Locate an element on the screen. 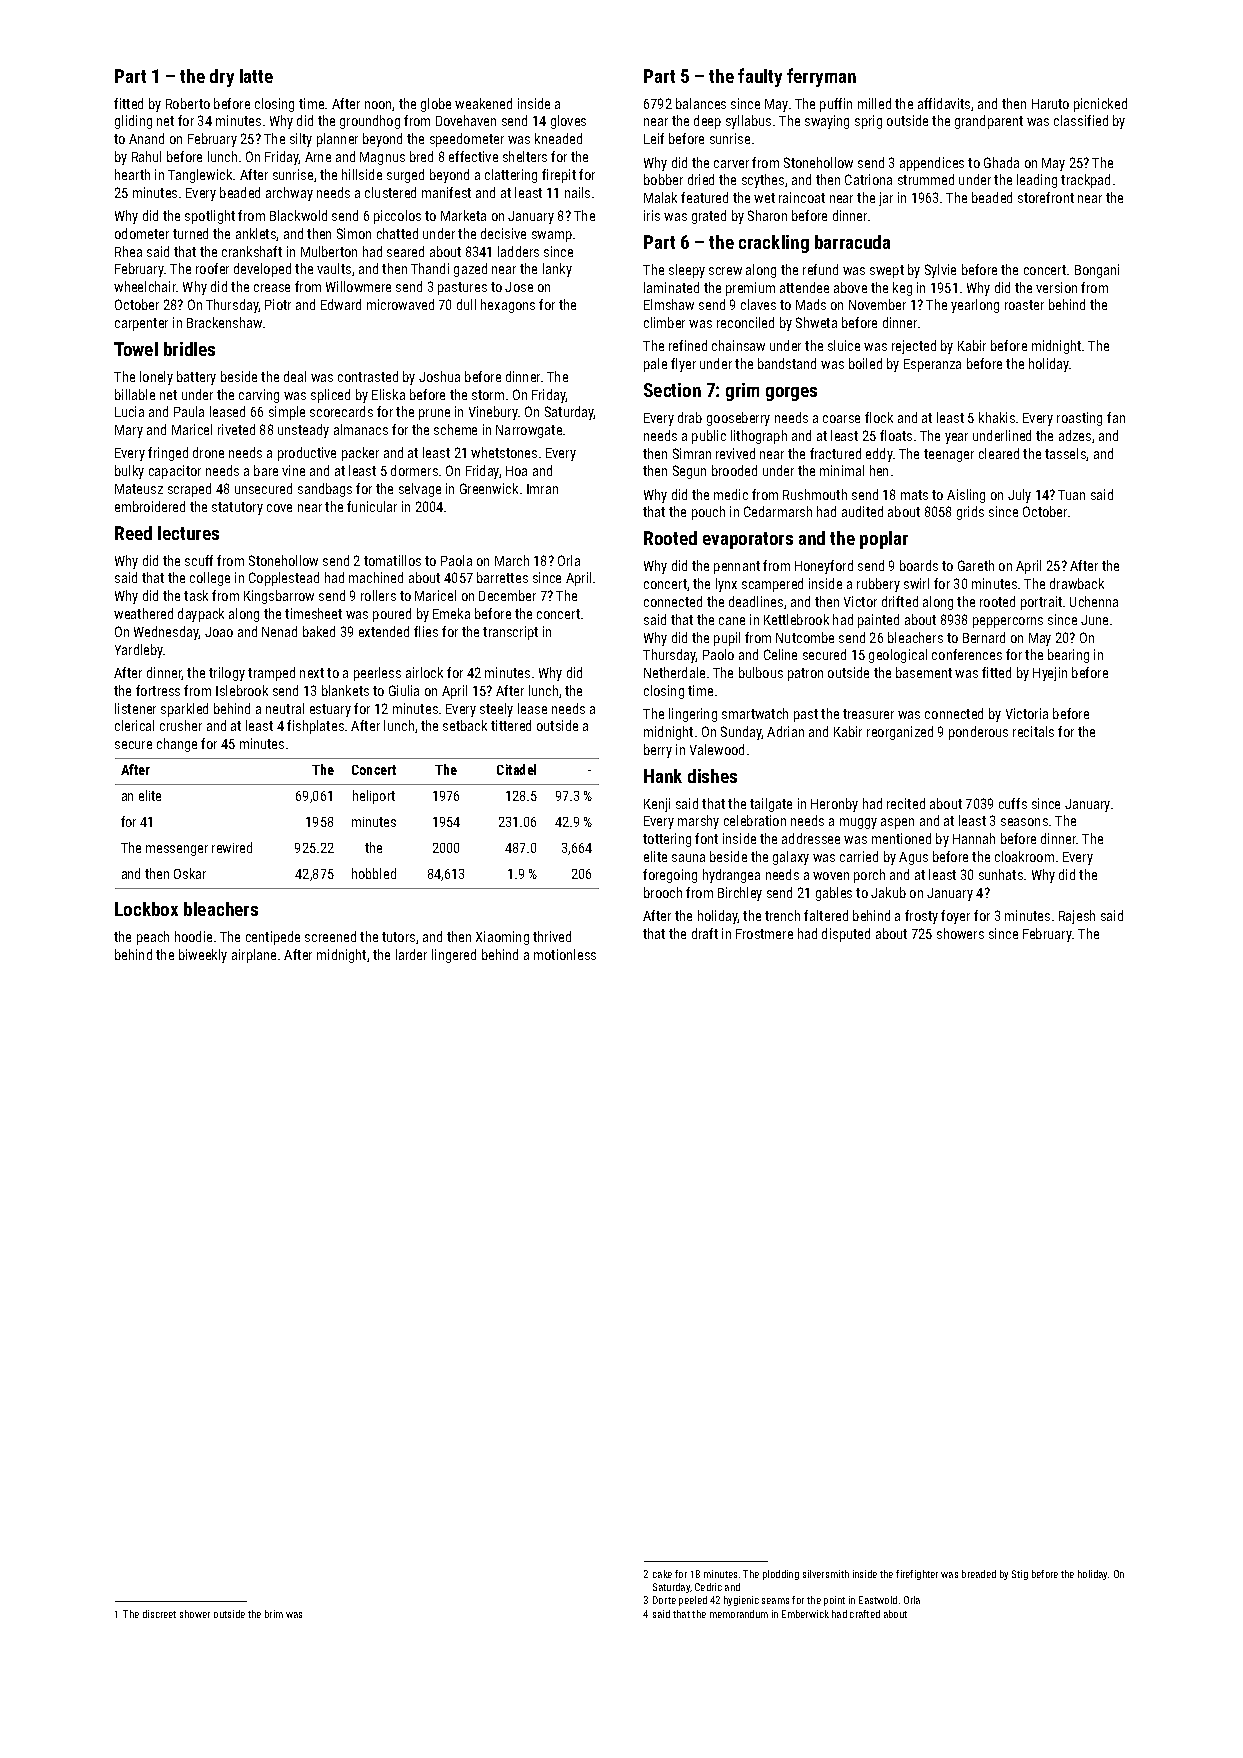 This screenshot has height=1758, width=1243. motionless is located at coordinates (565, 954).
